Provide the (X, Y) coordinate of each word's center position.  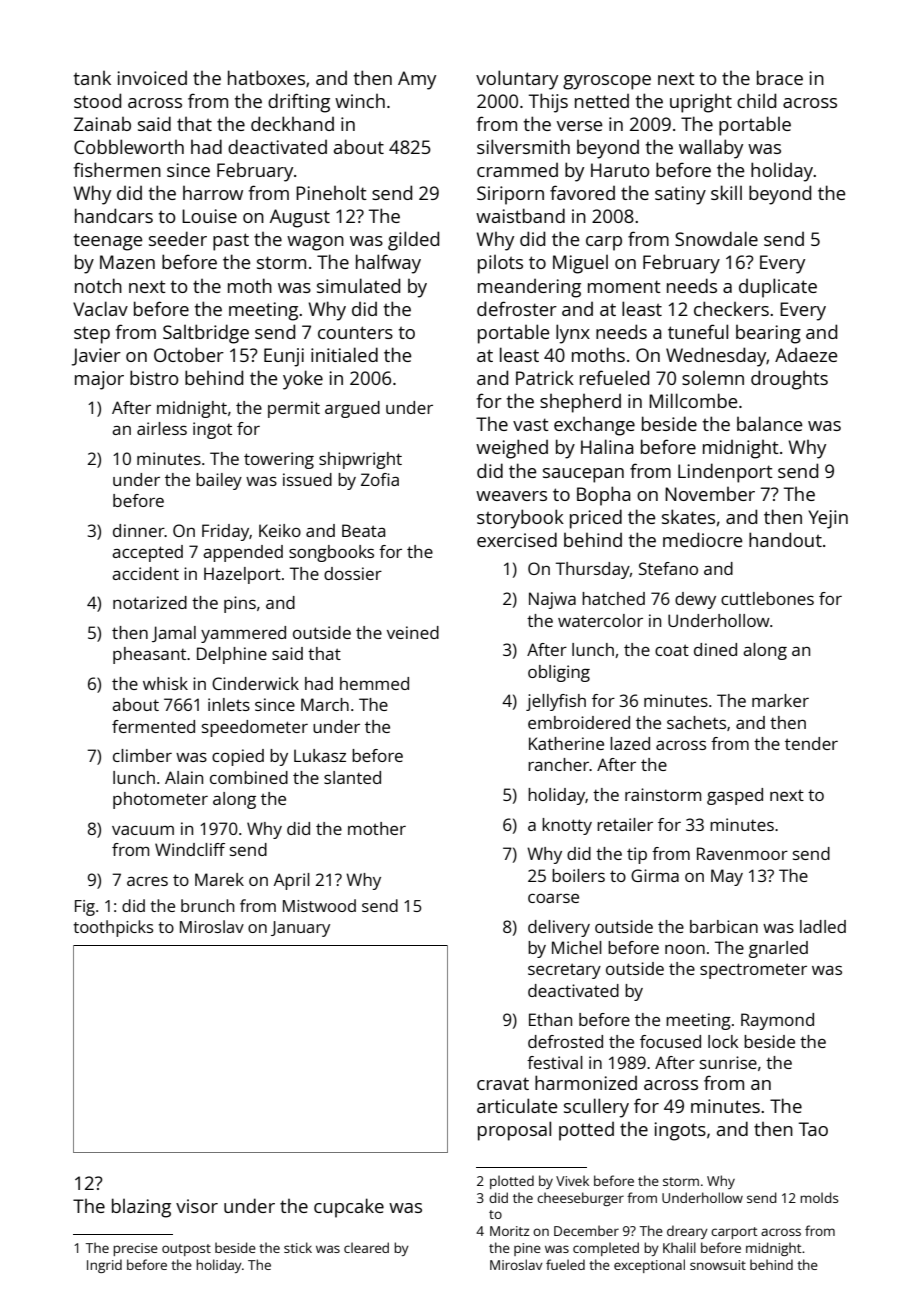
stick (298, 1247)
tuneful (698, 331)
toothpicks (113, 928)
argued (352, 409)
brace (780, 77)
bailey (219, 481)
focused (670, 1041)
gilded (413, 241)
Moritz (509, 1231)
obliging (559, 673)
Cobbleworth (129, 146)
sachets (696, 722)
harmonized (586, 1082)
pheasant (149, 655)
